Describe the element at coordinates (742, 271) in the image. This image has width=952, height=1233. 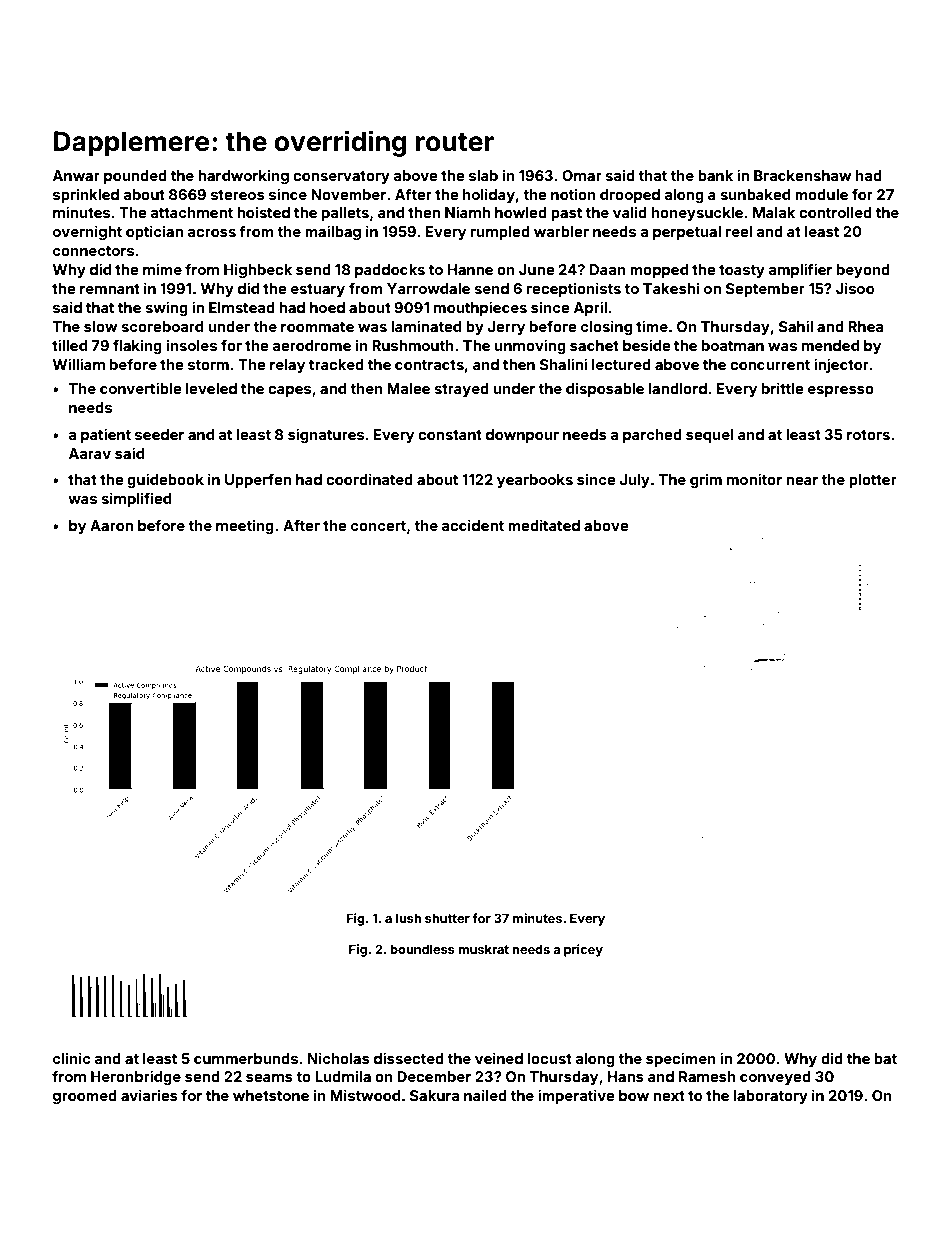
I see `toasty` at that location.
